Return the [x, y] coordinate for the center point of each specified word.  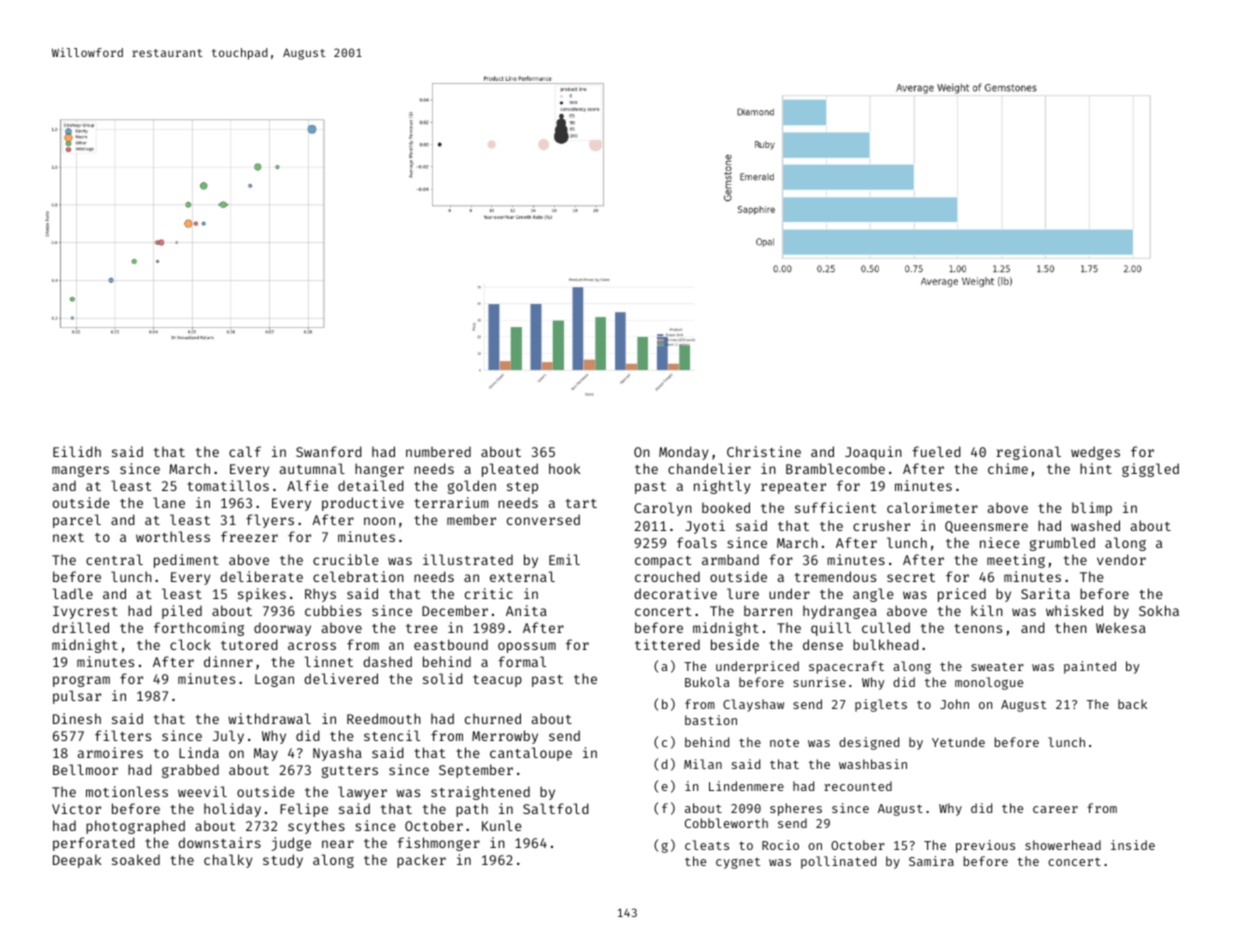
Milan [703, 764]
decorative [675, 593]
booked [726, 507]
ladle [73, 593]
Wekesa [1121, 627]
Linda [199, 752]
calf [245, 451]
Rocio [780, 845]
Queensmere [986, 527]
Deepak [77, 861]
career [1055, 809]
